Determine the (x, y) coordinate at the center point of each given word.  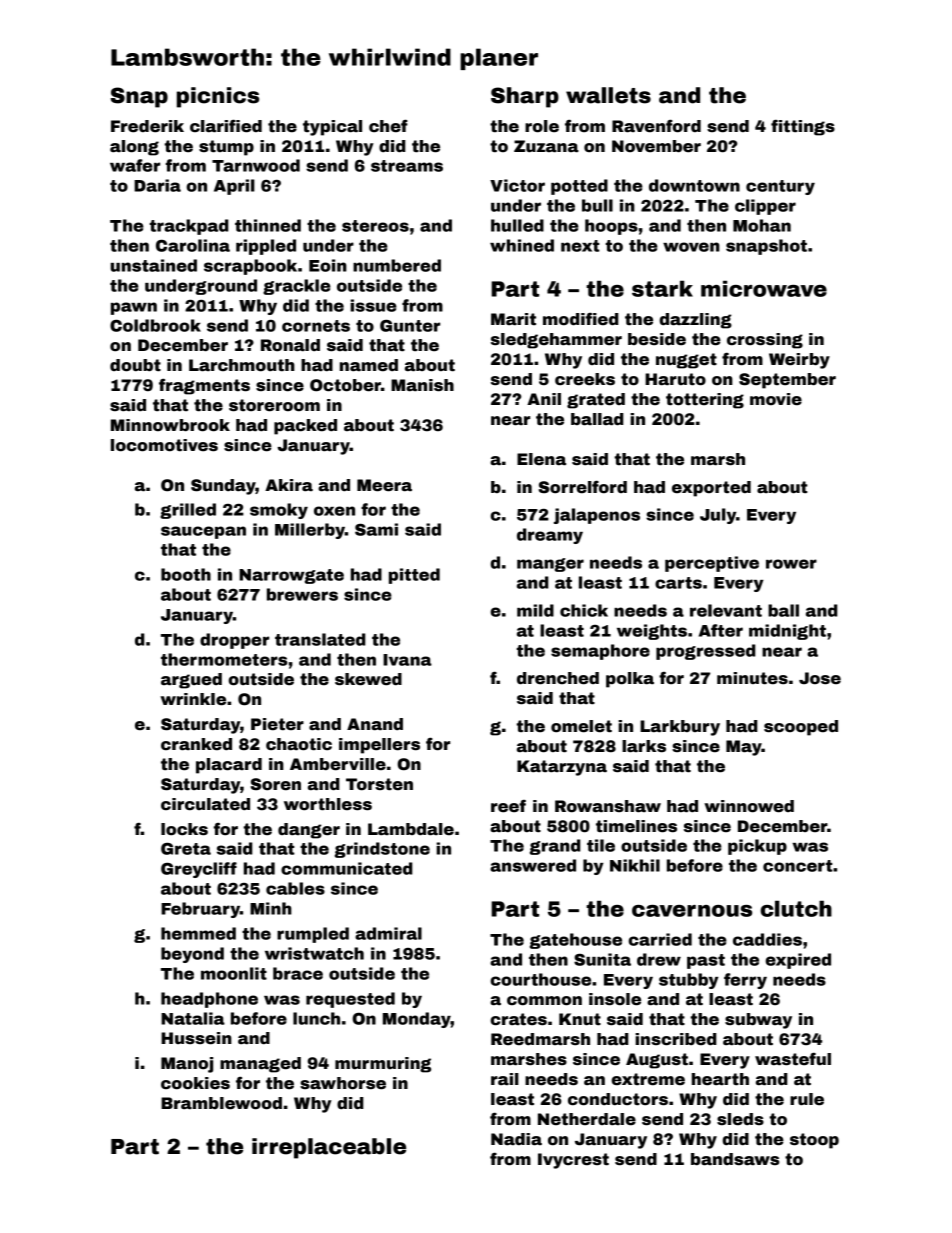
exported (711, 489)
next (580, 246)
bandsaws (735, 1159)
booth (186, 574)
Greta (186, 848)
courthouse (541, 979)
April (234, 187)
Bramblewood (221, 1103)
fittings (803, 127)
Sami (376, 529)
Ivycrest (573, 1161)
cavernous (692, 911)
